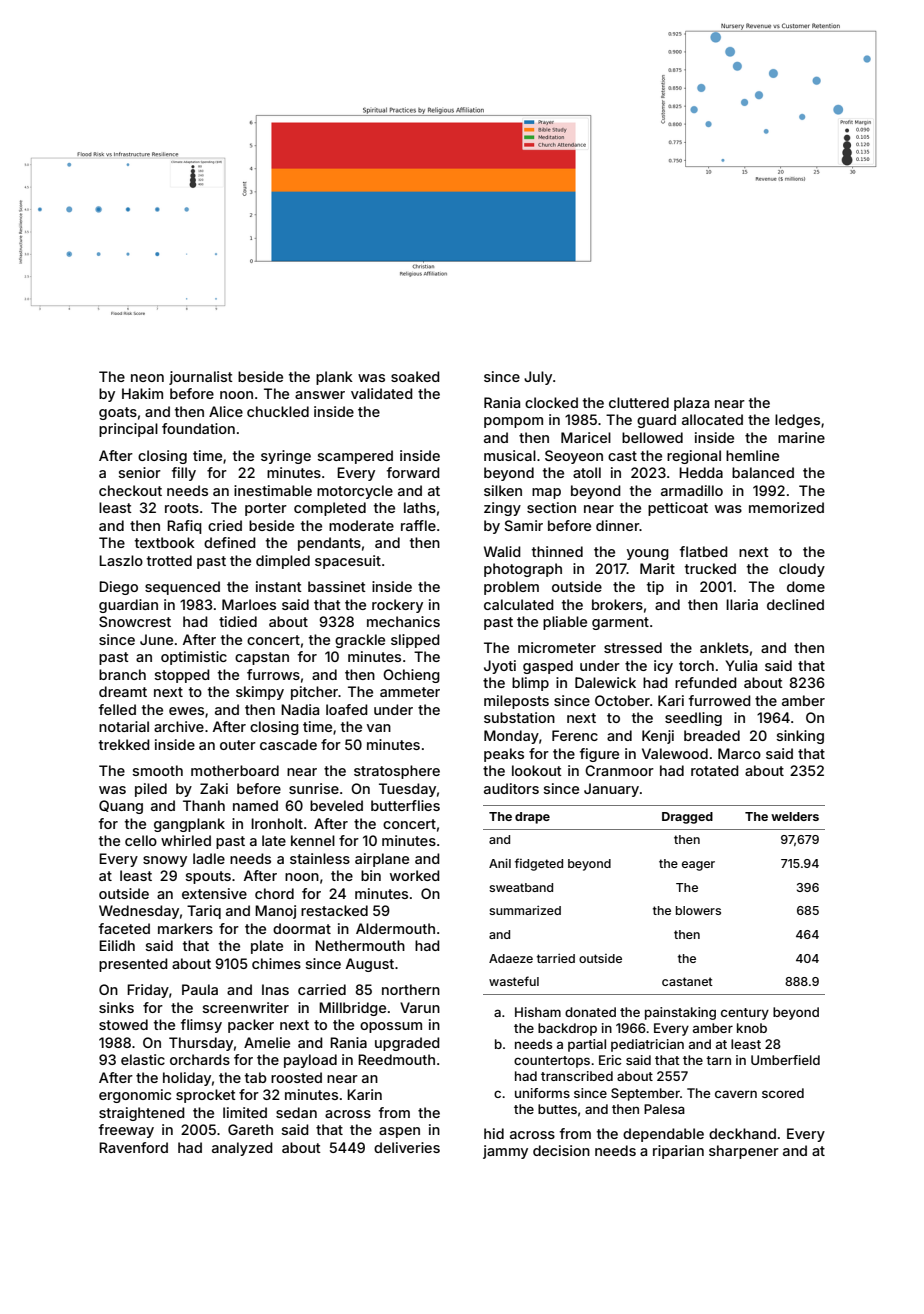 This image has height=1314, width=924. I want to click on hid, so click(494, 1133).
